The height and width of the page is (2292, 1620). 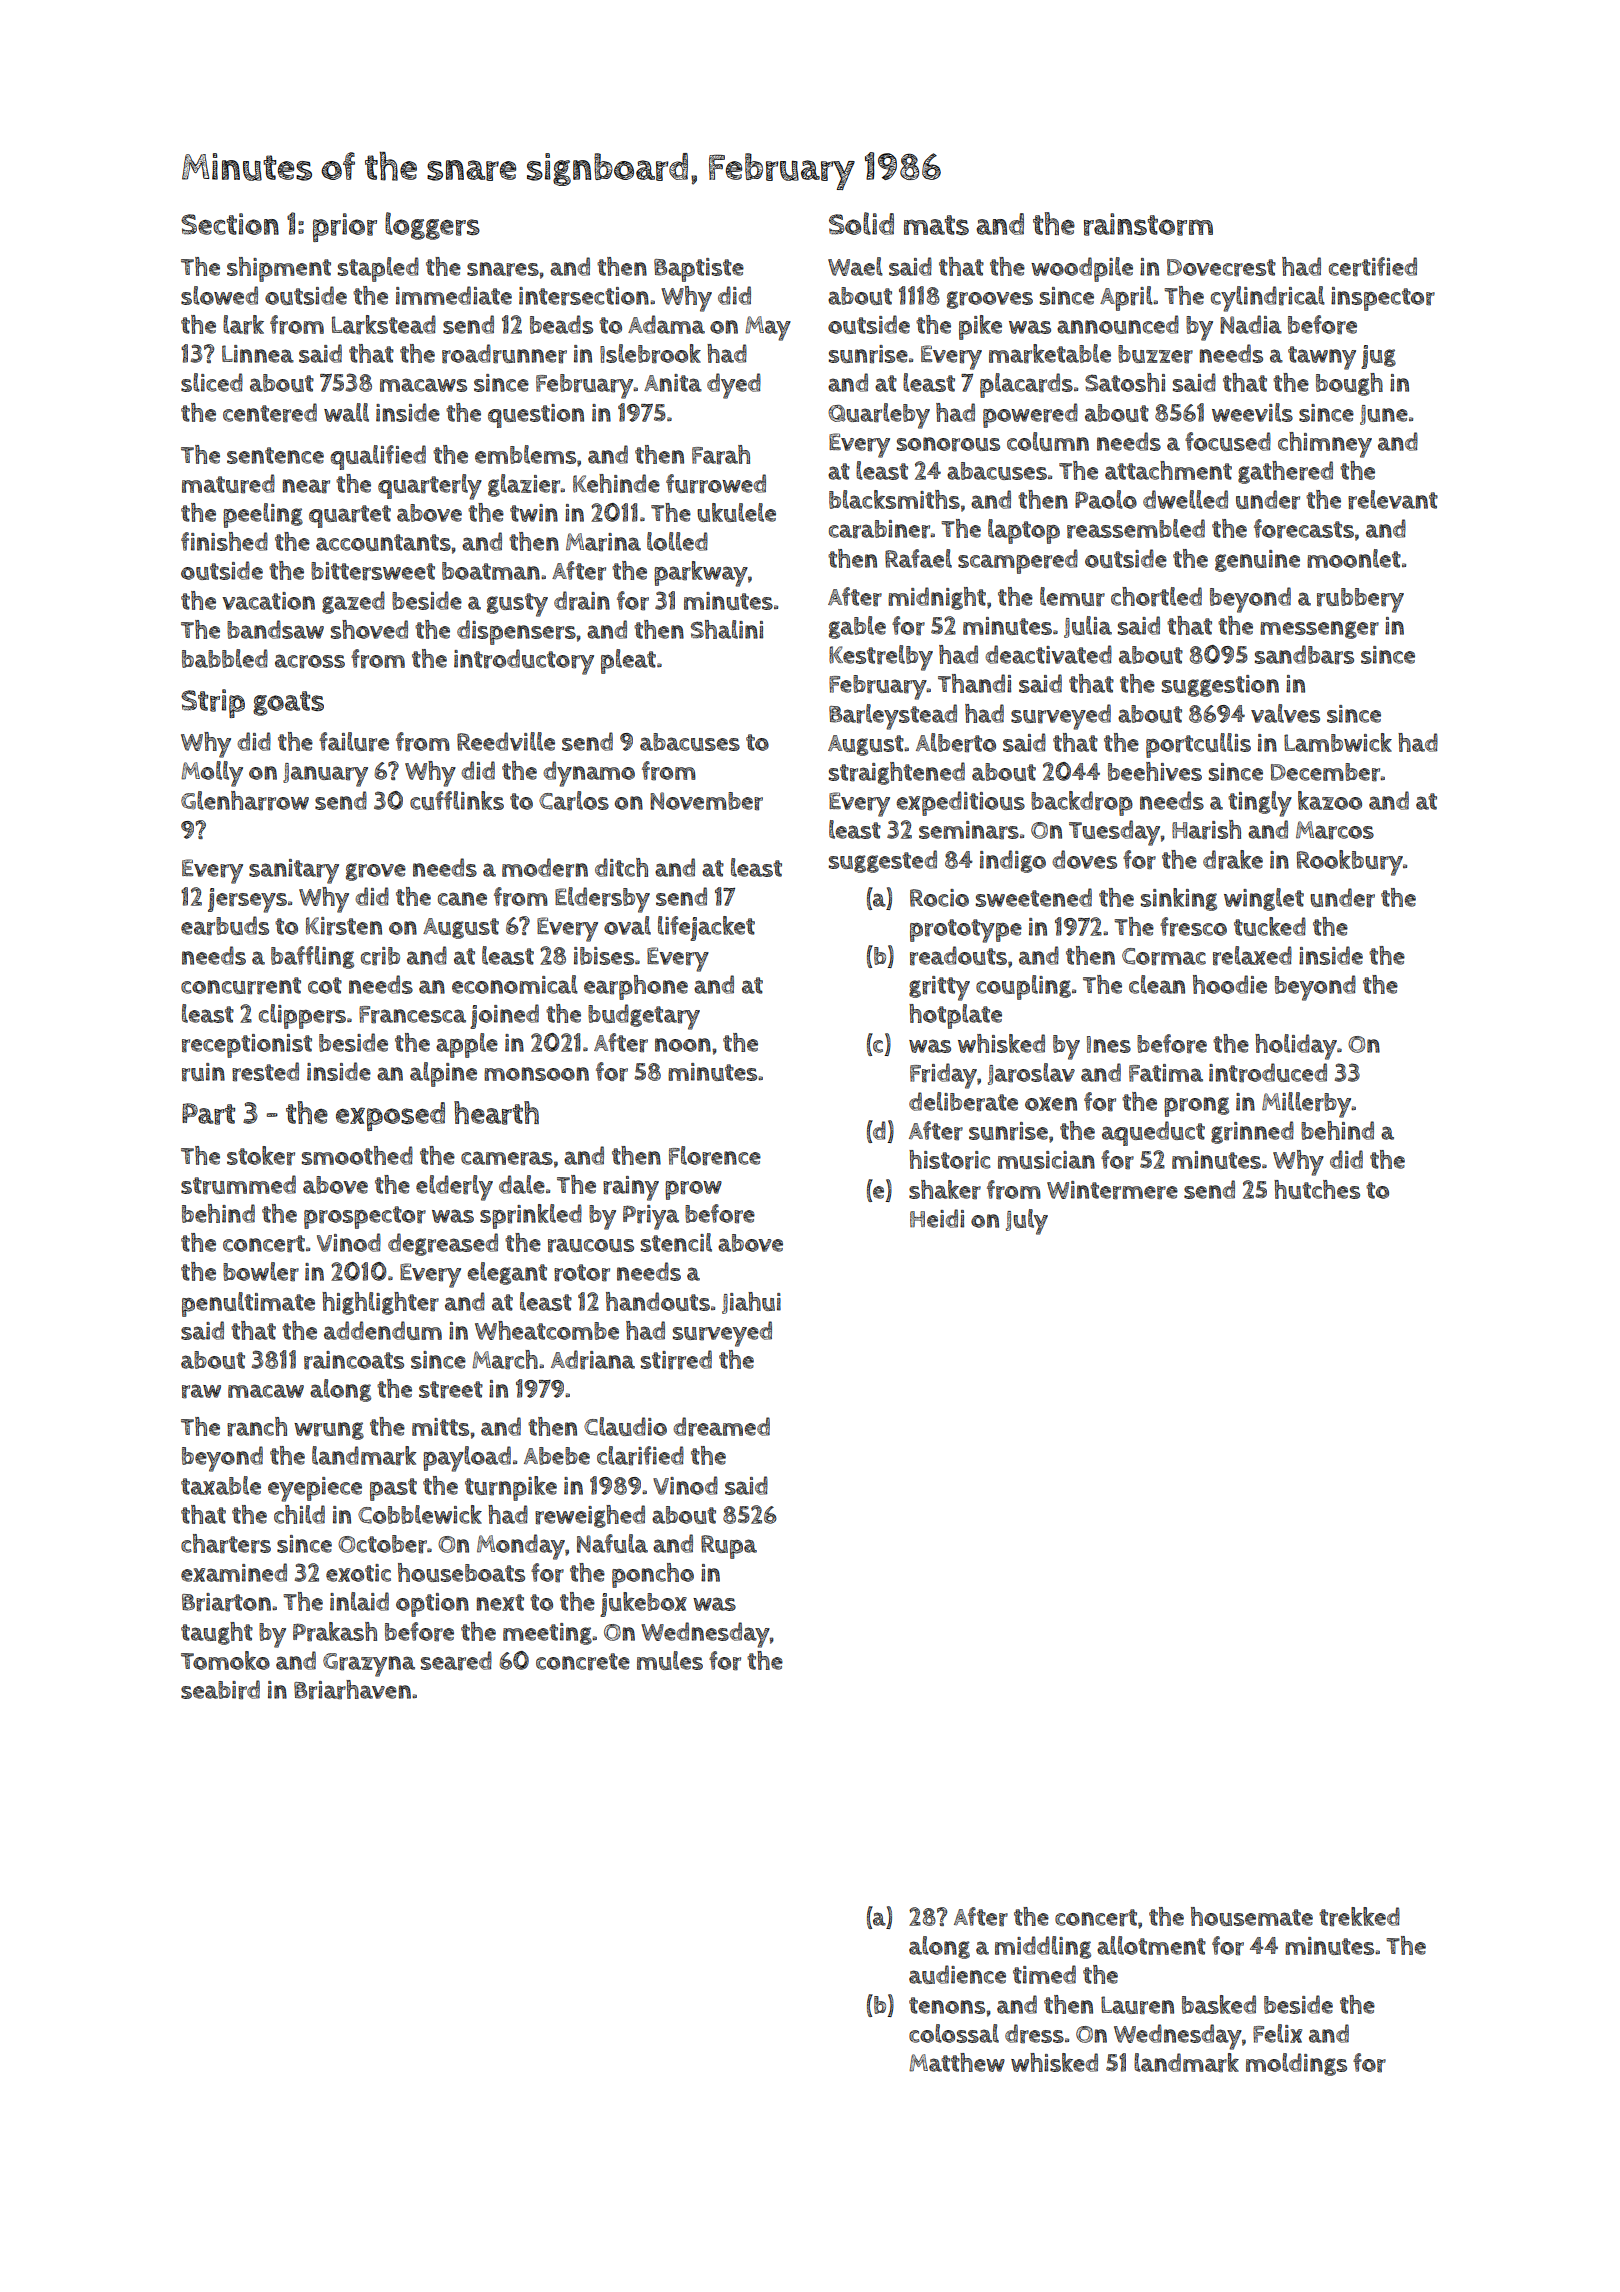 What do you see at coordinates (220, 1690) in the page?
I see `seabird` at bounding box center [220, 1690].
